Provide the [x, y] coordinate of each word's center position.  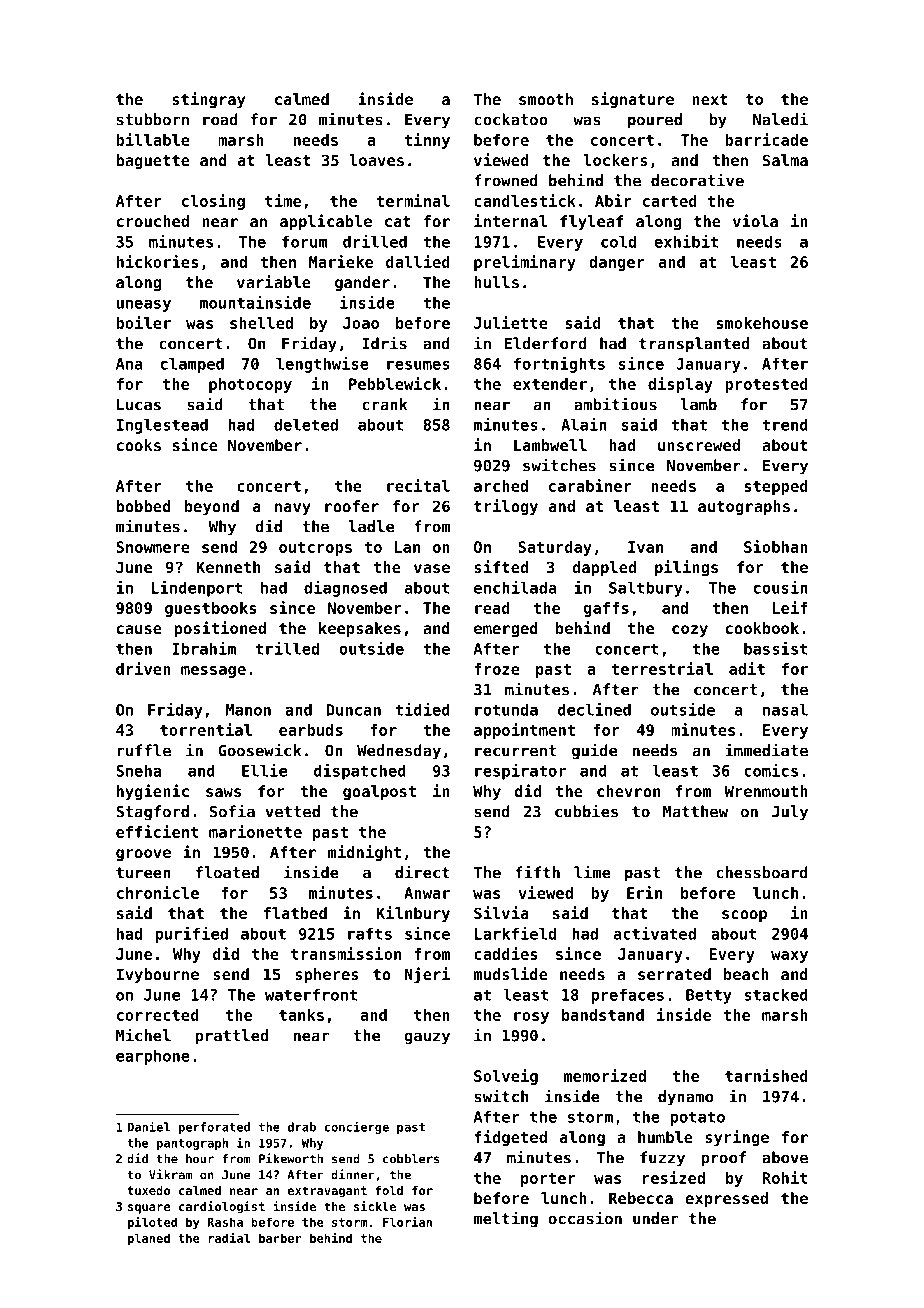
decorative [697, 180]
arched [501, 486]
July [790, 813]
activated [655, 933]
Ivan [645, 547]
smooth [546, 99]
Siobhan [776, 546]
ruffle [144, 750]
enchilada [515, 587]
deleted [306, 424]
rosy [531, 1018]
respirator [520, 772]
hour [200, 1159]
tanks [301, 1015]
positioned [220, 629]
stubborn [153, 119]
